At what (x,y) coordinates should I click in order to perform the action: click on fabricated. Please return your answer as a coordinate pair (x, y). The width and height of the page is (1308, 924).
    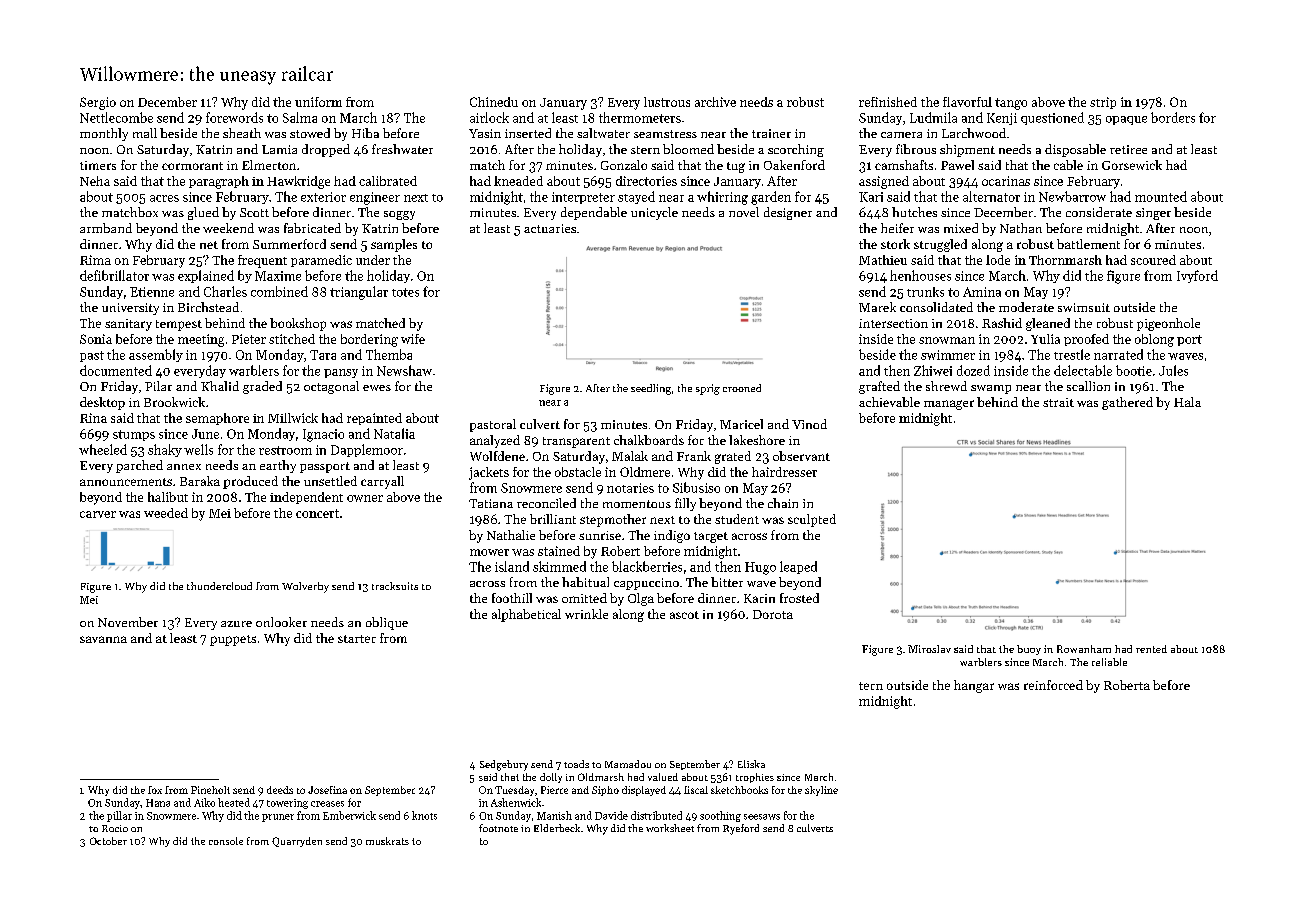
    Looking at the image, I should click on (312, 228).
